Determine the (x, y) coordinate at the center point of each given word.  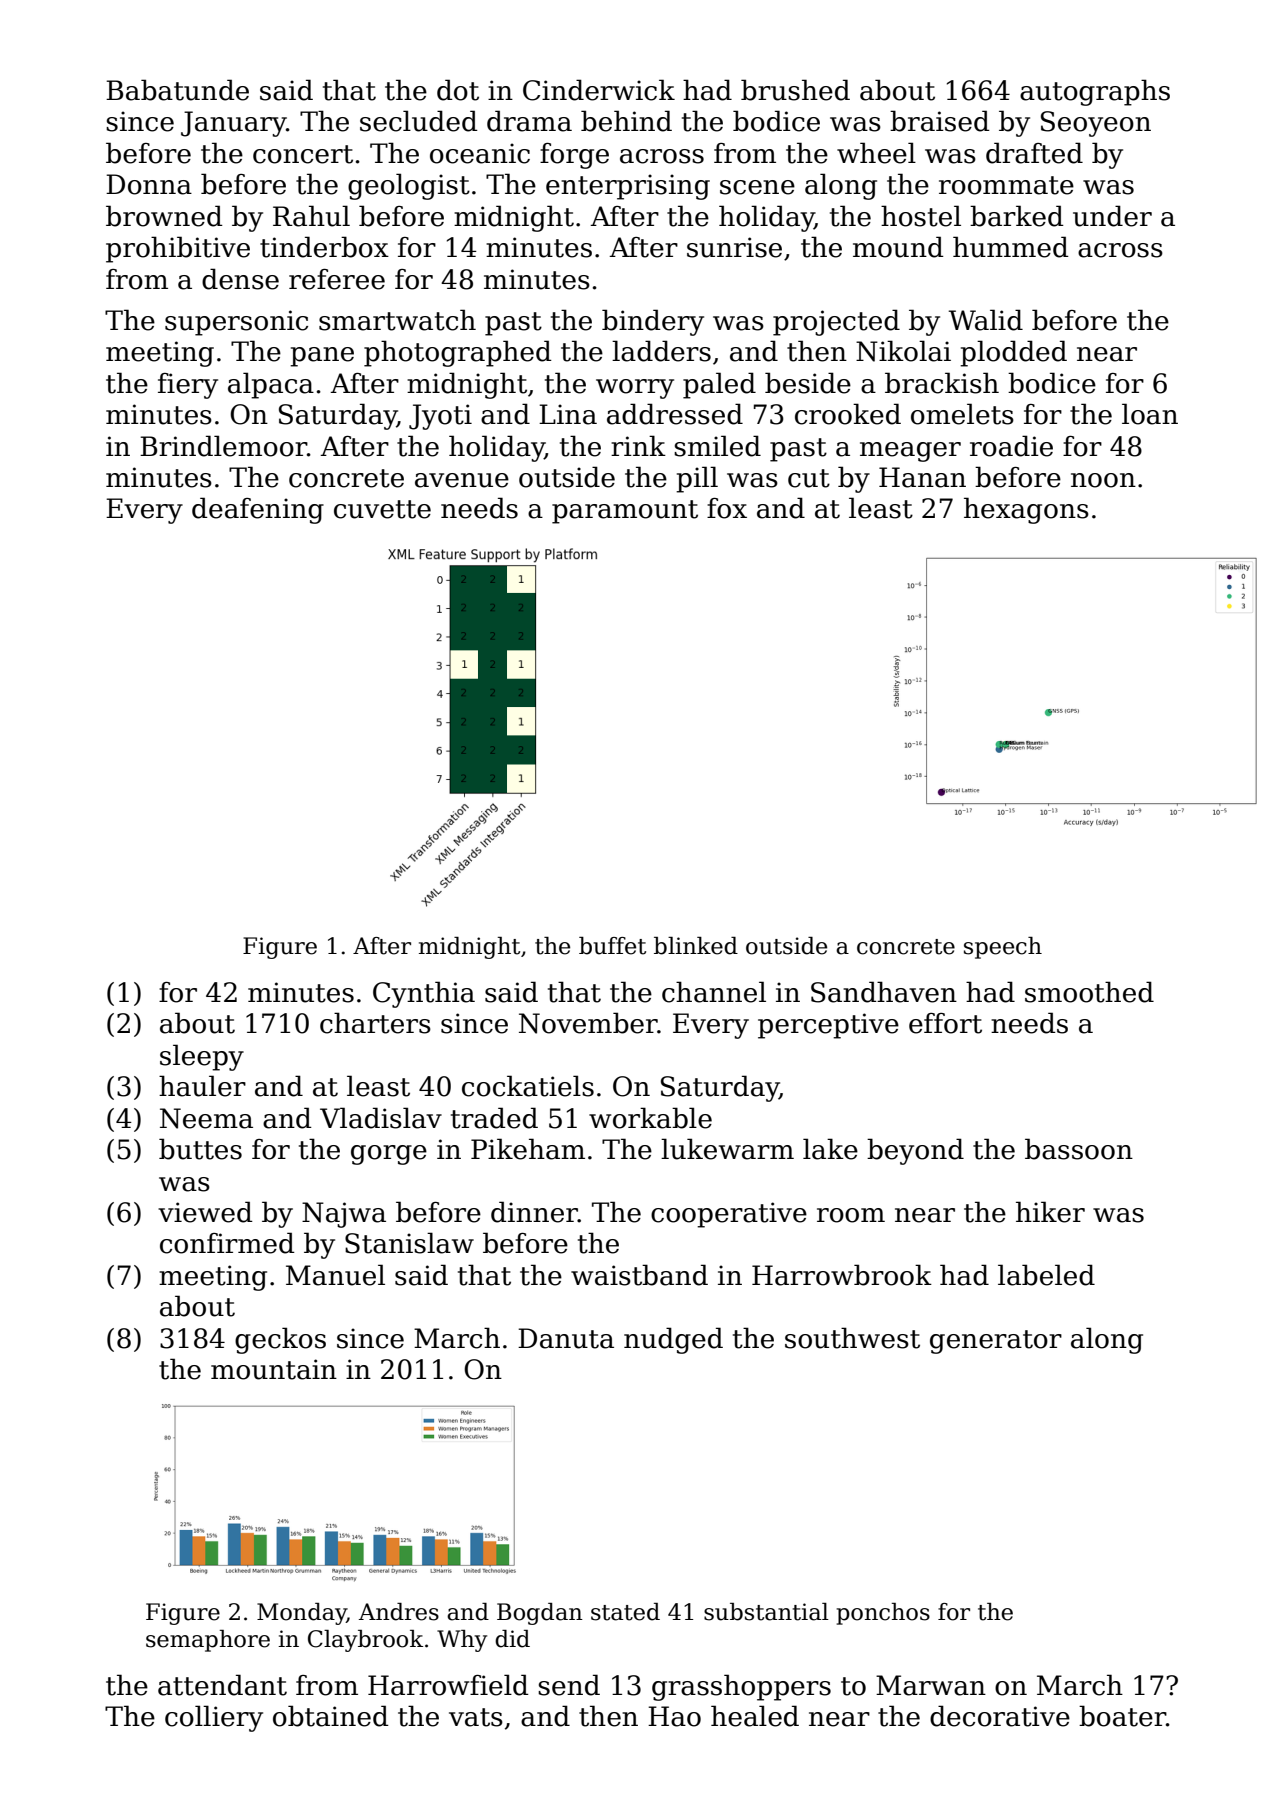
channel (714, 992)
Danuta (566, 1338)
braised (940, 121)
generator (996, 1342)
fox (727, 508)
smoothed (1089, 992)
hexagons (1026, 510)
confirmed (227, 1243)
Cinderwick (599, 90)
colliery (214, 1718)
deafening (258, 510)
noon (1103, 480)
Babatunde (177, 90)
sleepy (202, 1057)
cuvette (382, 509)
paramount (625, 512)
